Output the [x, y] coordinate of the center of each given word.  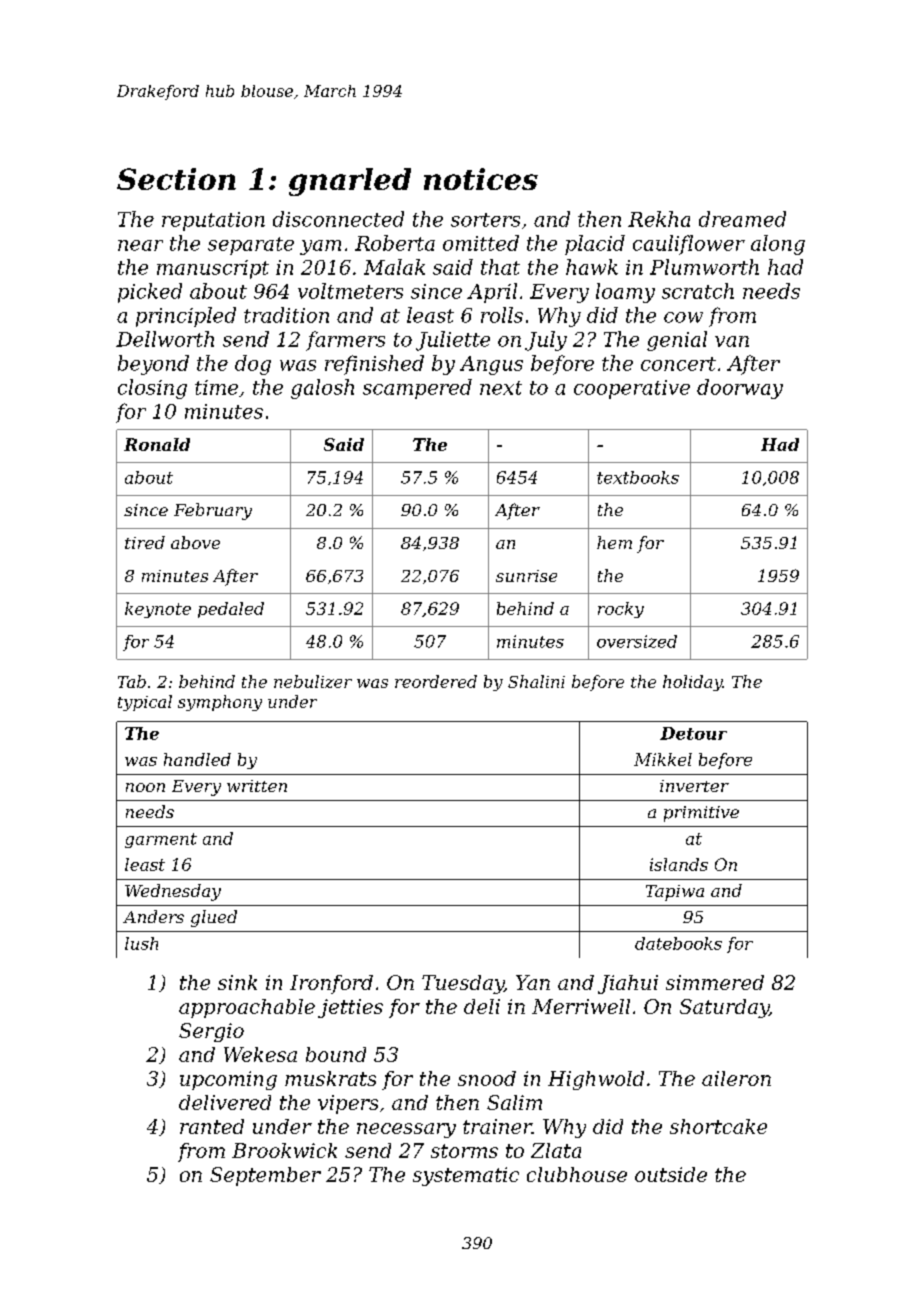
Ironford [331, 984]
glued [214, 918]
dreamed [742, 219]
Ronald [157, 444]
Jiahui [628, 984]
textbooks [638, 477]
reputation [213, 221]
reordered [436, 681]
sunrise [526, 576]
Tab [132, 681]
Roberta [395, 243]
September [265, 1176]
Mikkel [663, 759]
